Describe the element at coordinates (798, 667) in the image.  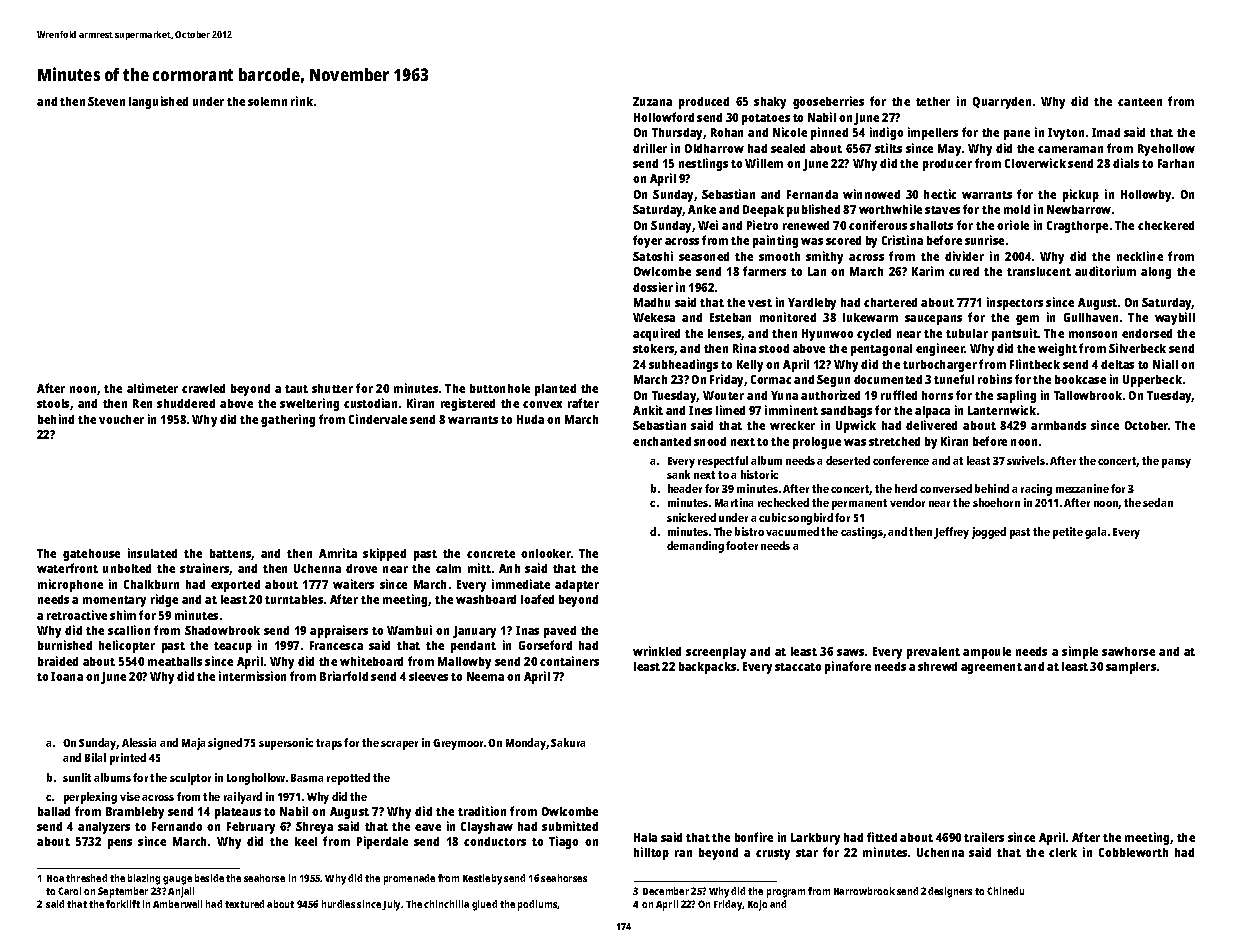
I see `staccato` at that location.
